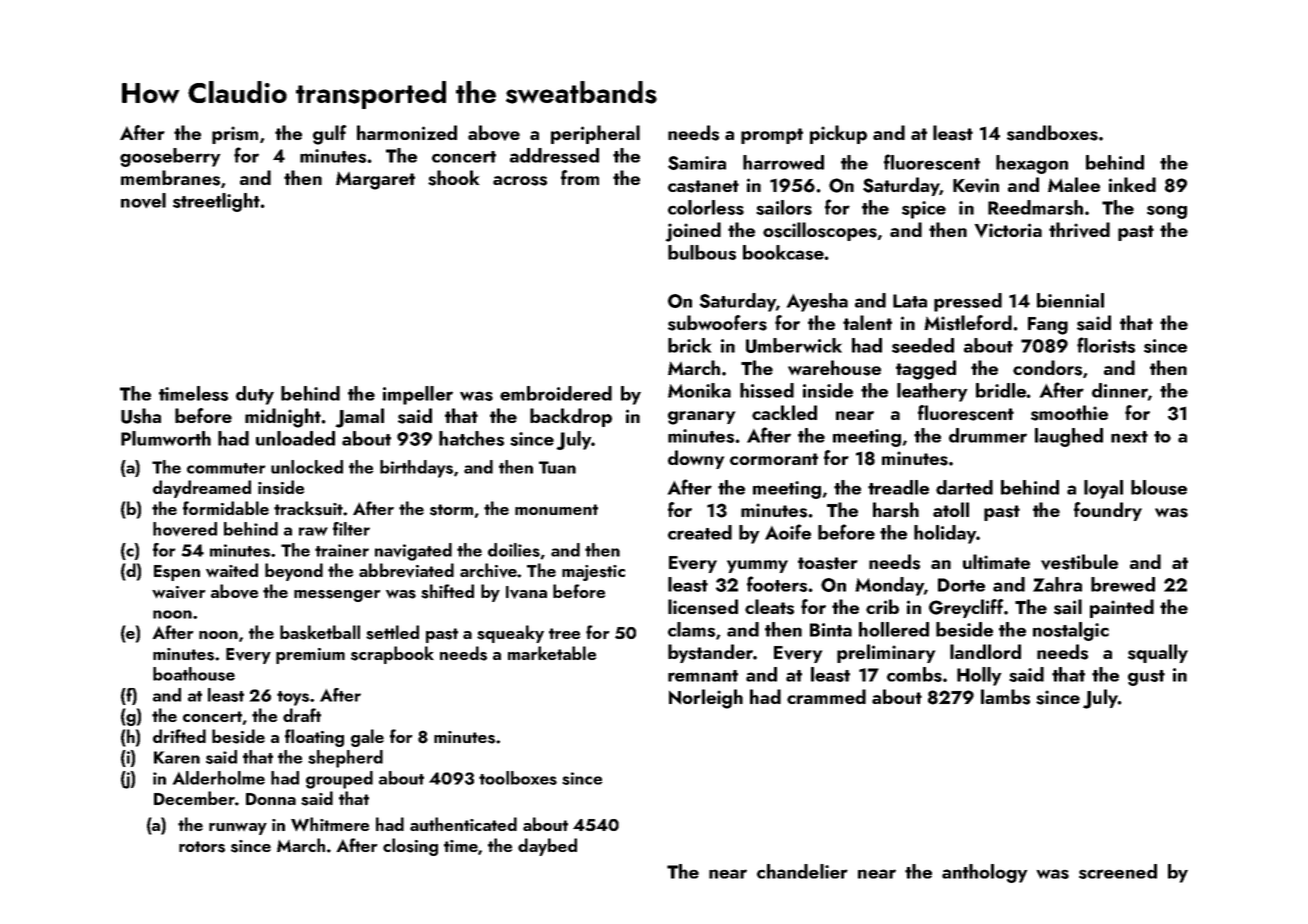 This screenshot has width=1308, height=924. I want to click on chandelier, so click(802, 871).
